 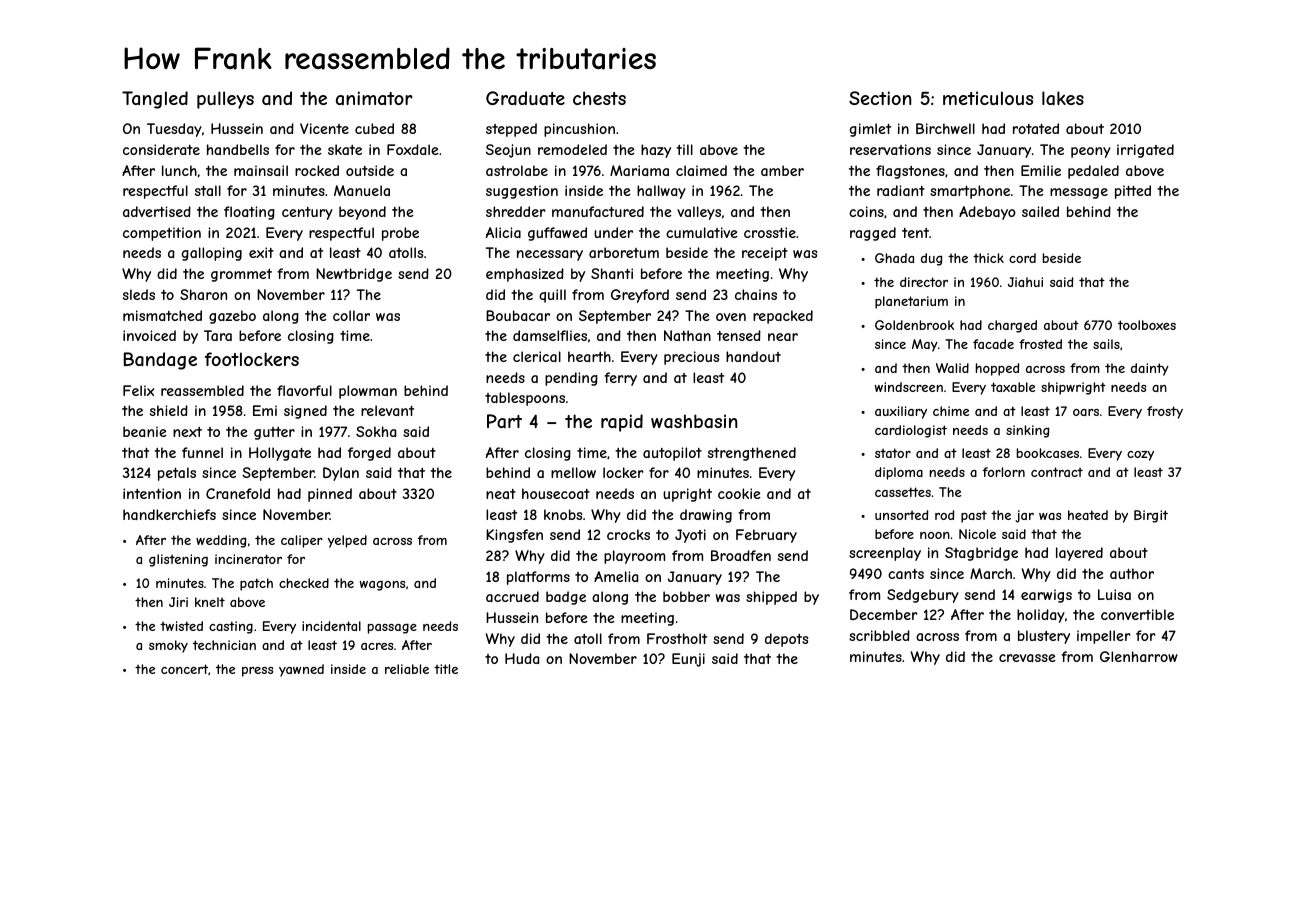 I want to click on press, so click(x=257, y=672).
